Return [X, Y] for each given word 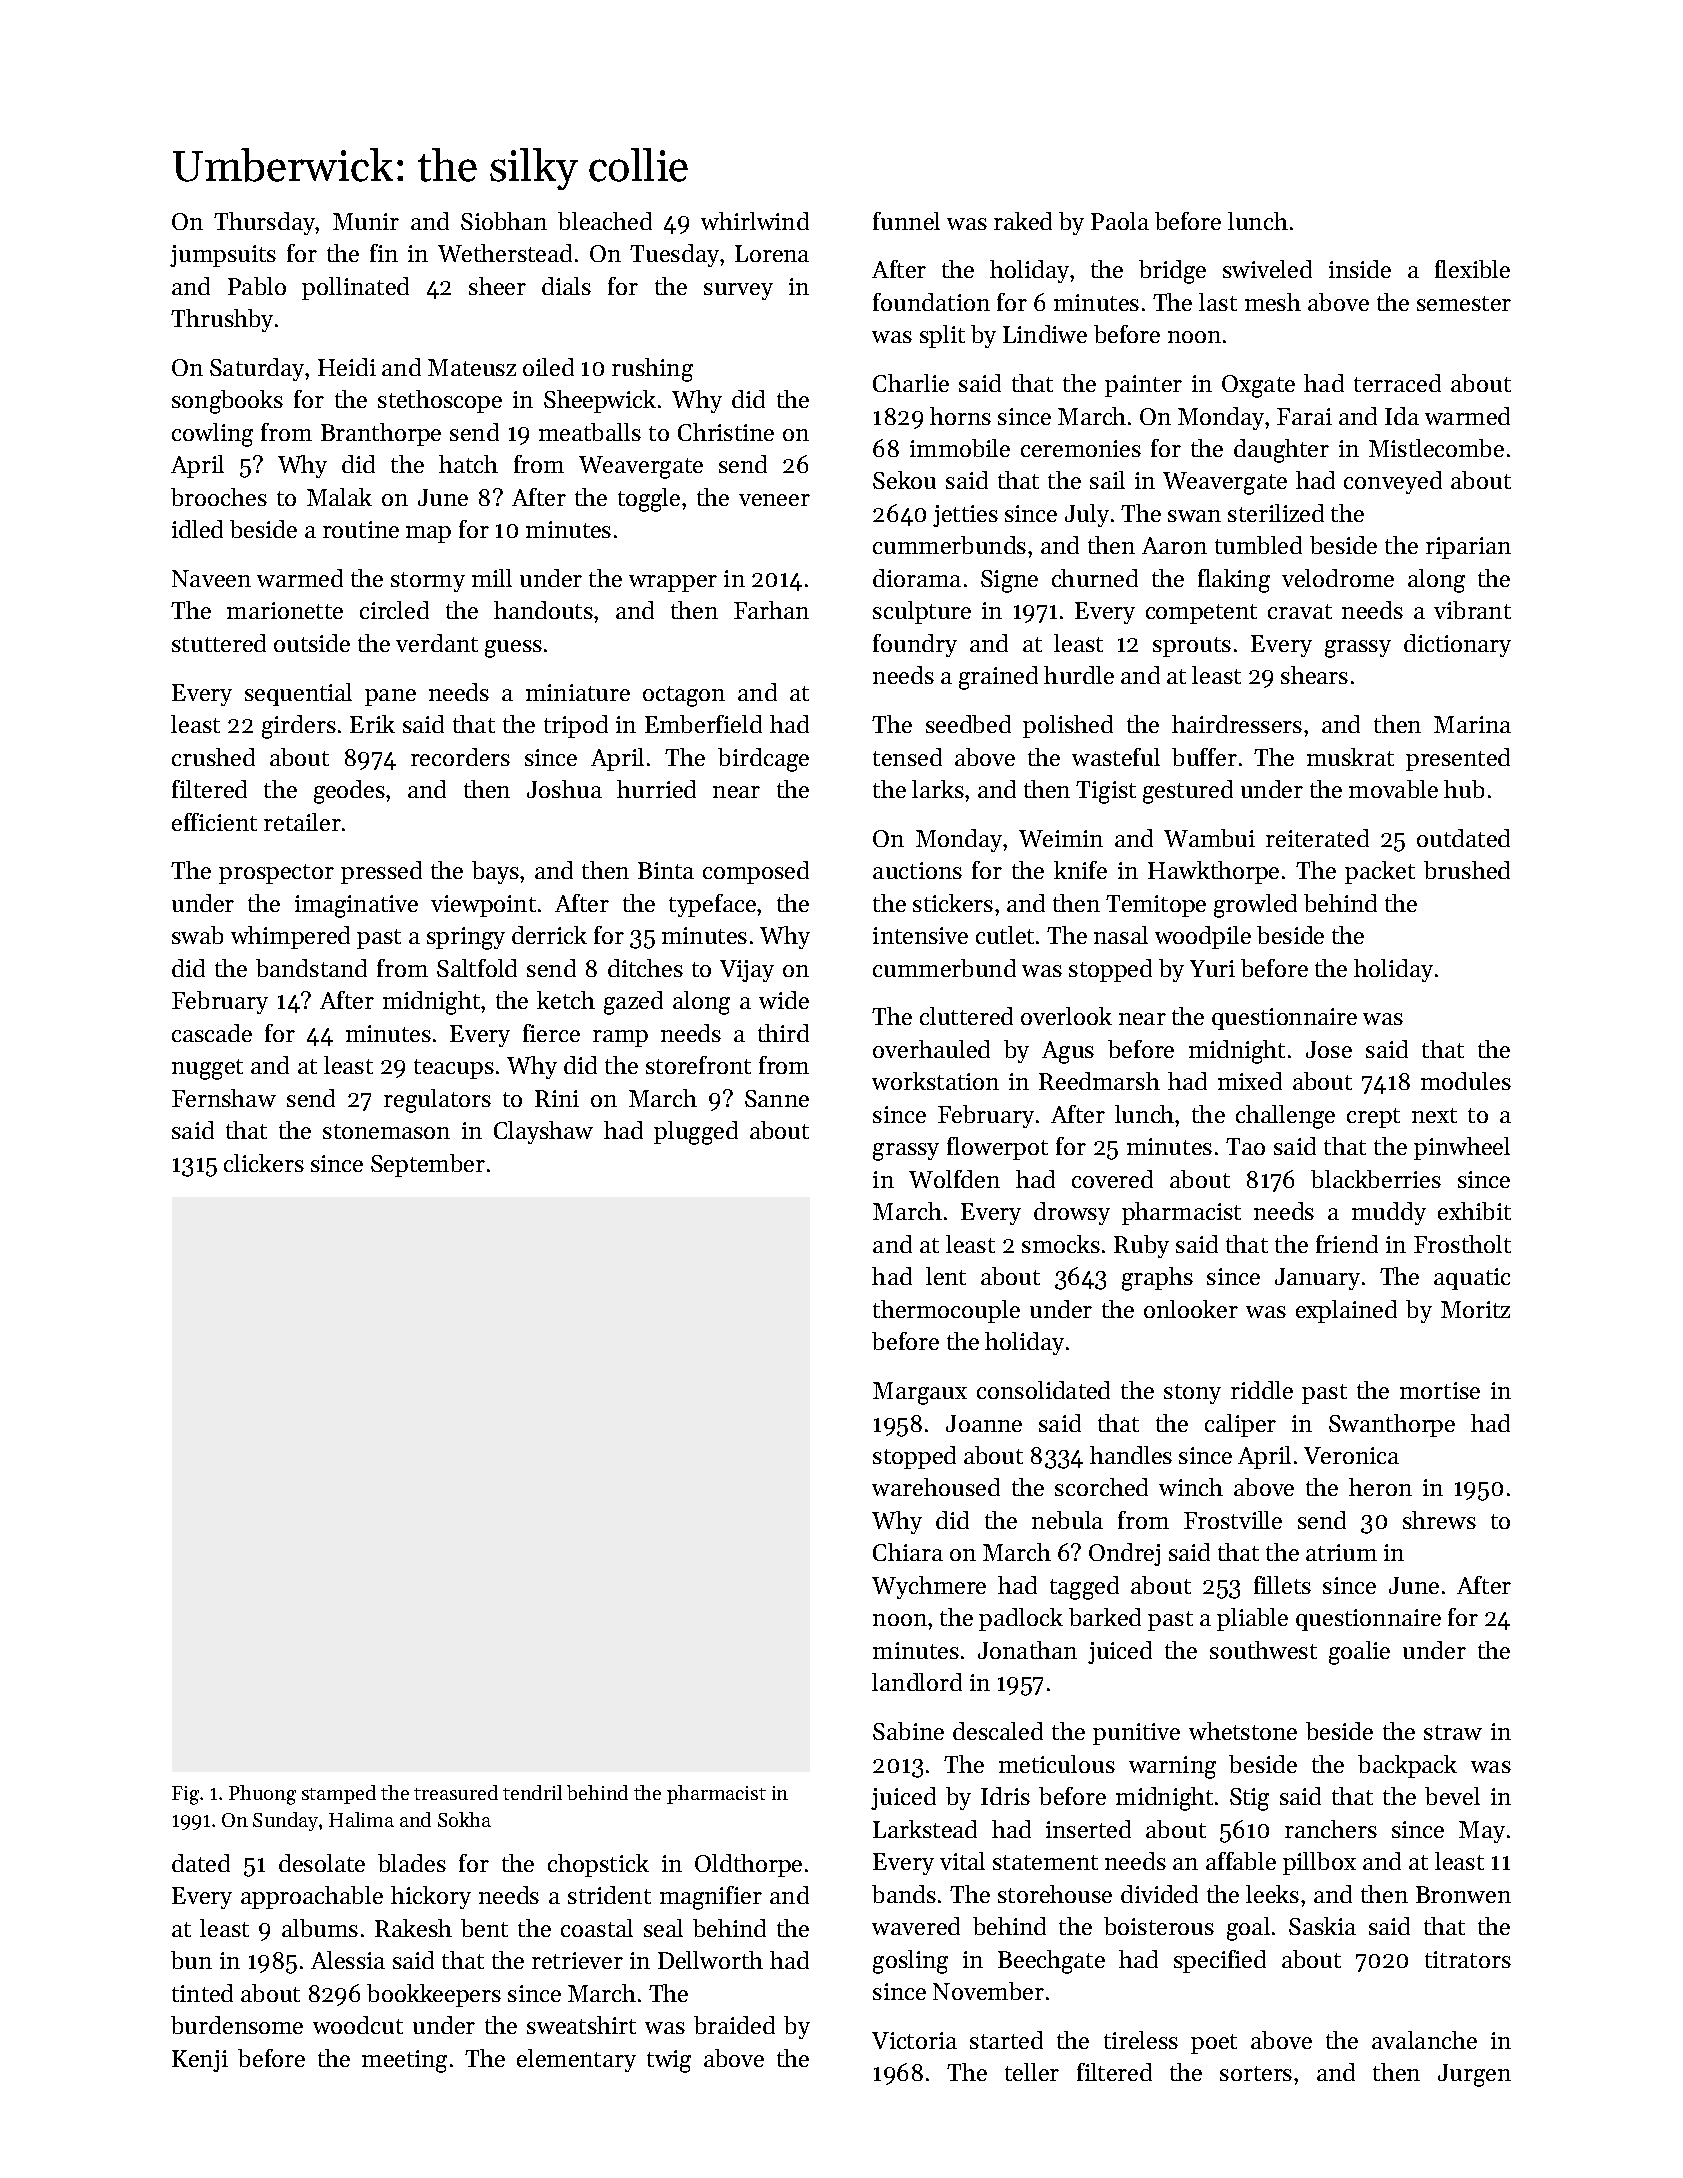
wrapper [673, 583]
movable [1393, 789]
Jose [1329, 1049]
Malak [339, 497]
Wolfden [954, 1179]
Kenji [200, 2061]
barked [1105, 1617]
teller [1032, 2072]
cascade [212, 1033]
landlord [917, 1682]
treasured [456, 1792]
